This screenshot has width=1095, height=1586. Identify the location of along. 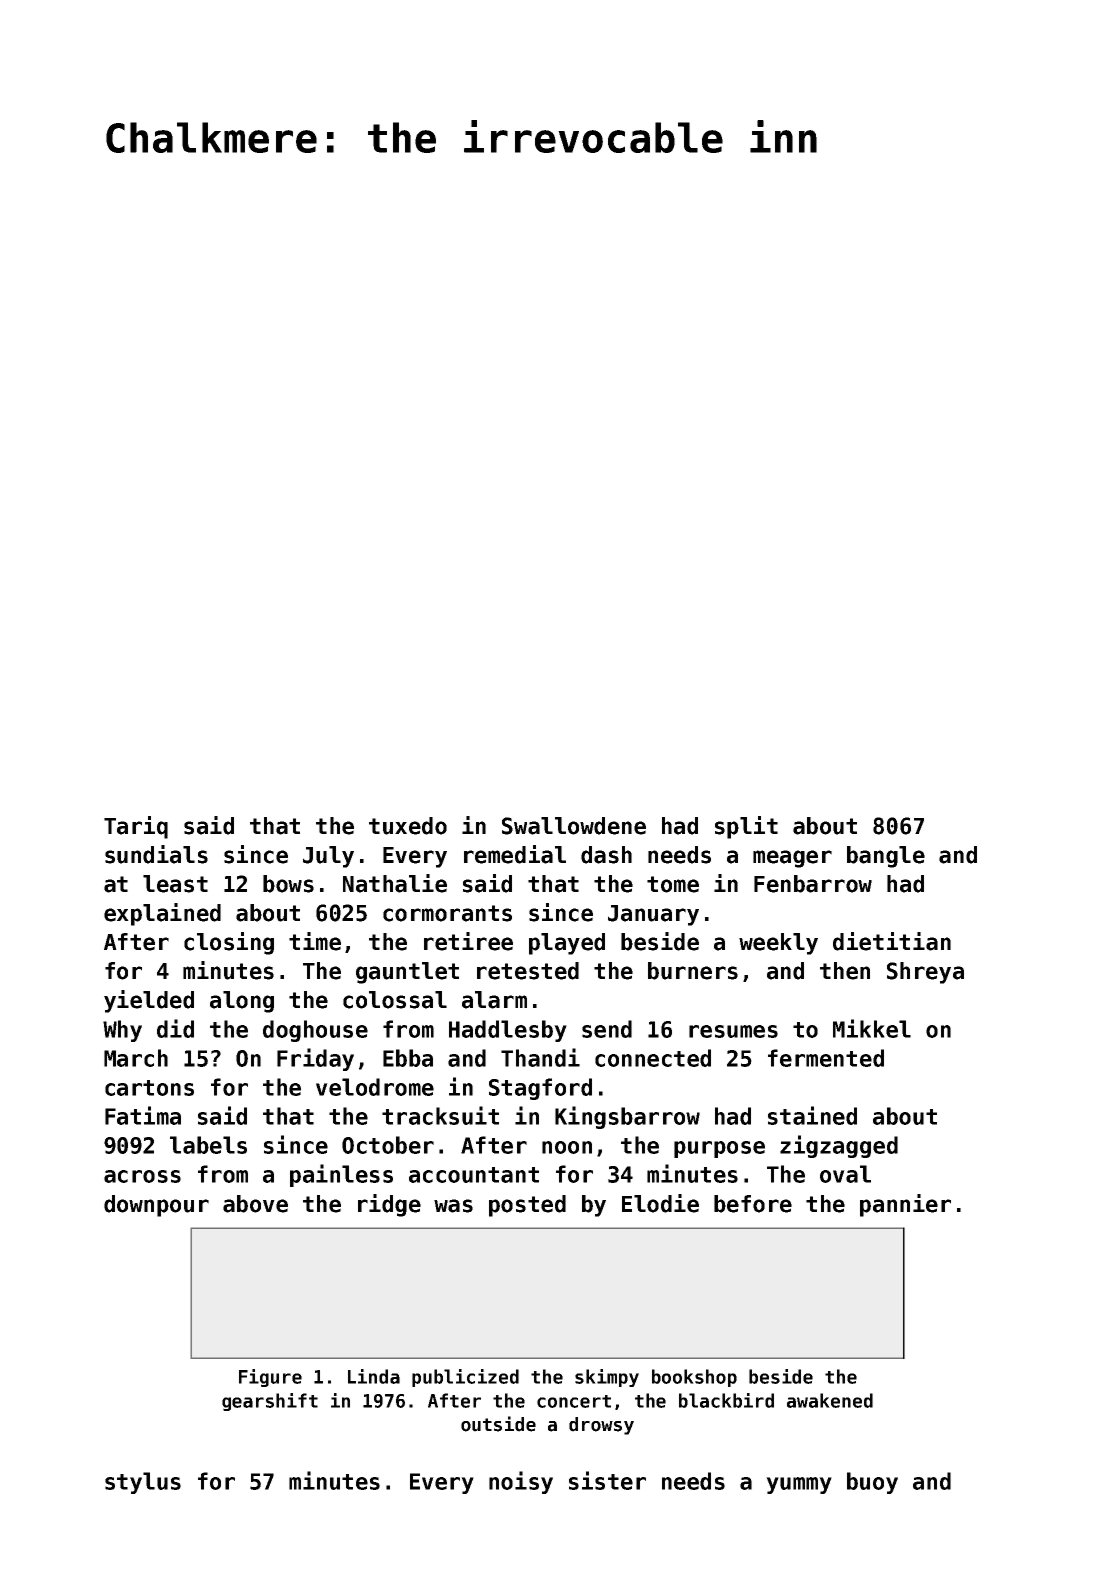
(242, 1002).
